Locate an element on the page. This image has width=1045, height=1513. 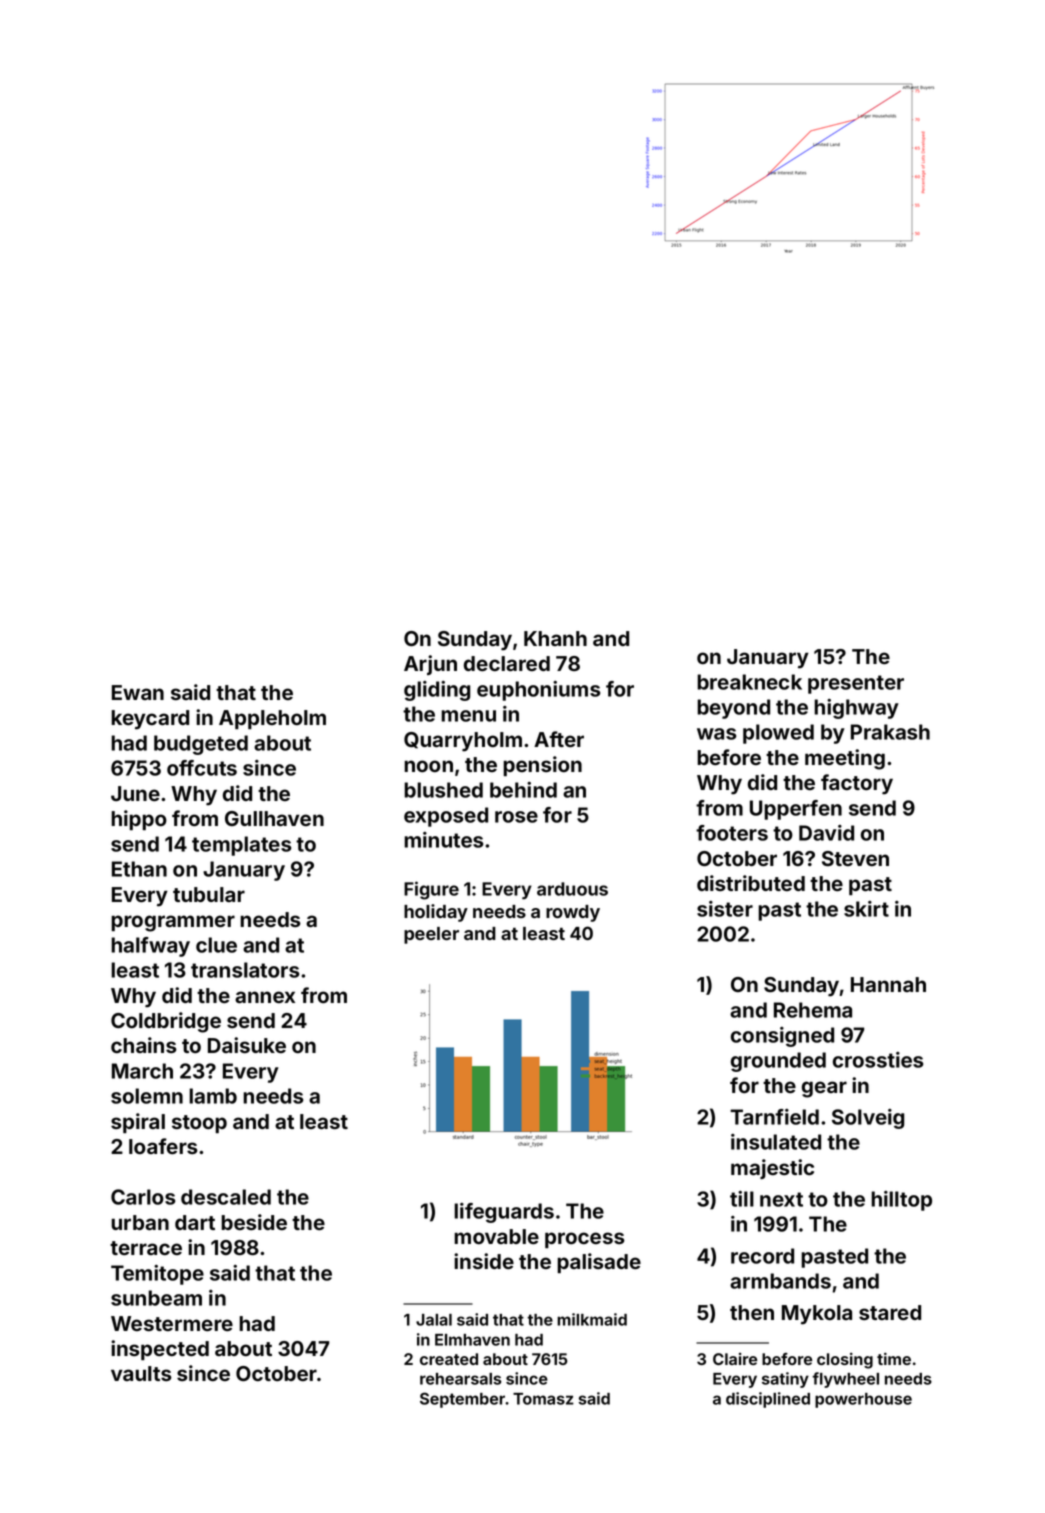
milkmaid is located at coordinates (592, 1319).
